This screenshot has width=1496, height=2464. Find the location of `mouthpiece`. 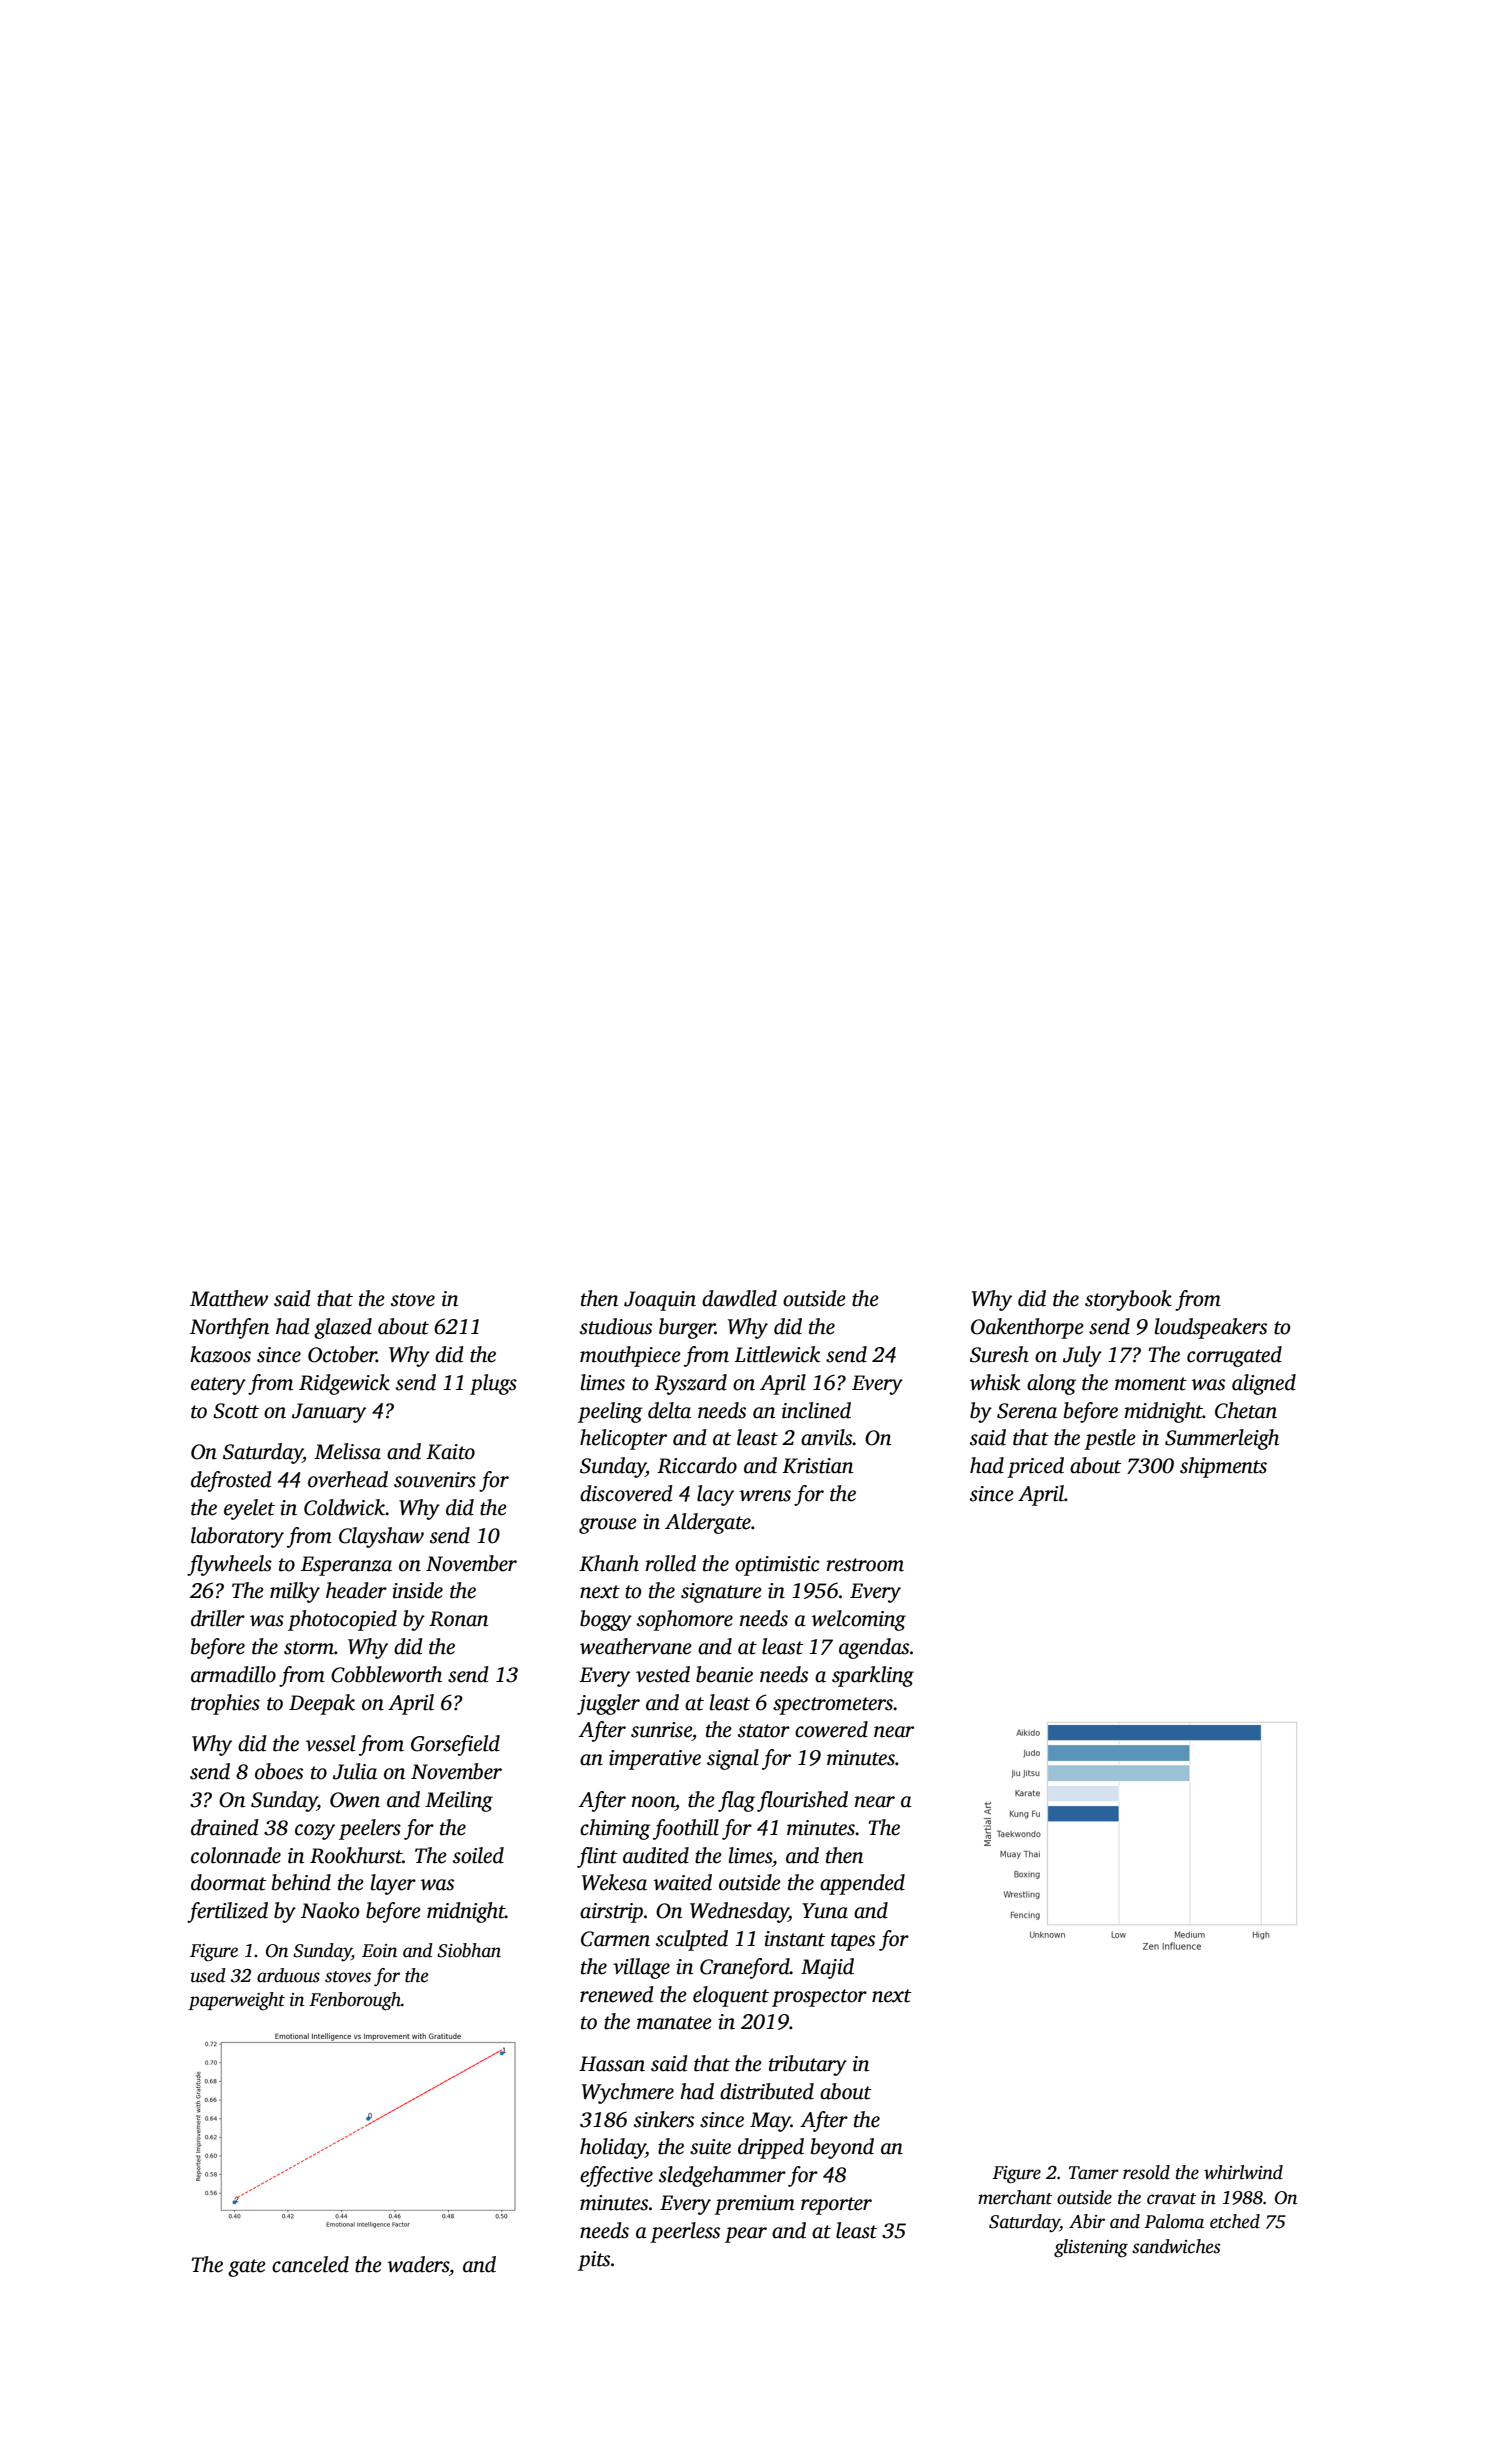

mouthpiece is located at coordinates (630, 1356).
